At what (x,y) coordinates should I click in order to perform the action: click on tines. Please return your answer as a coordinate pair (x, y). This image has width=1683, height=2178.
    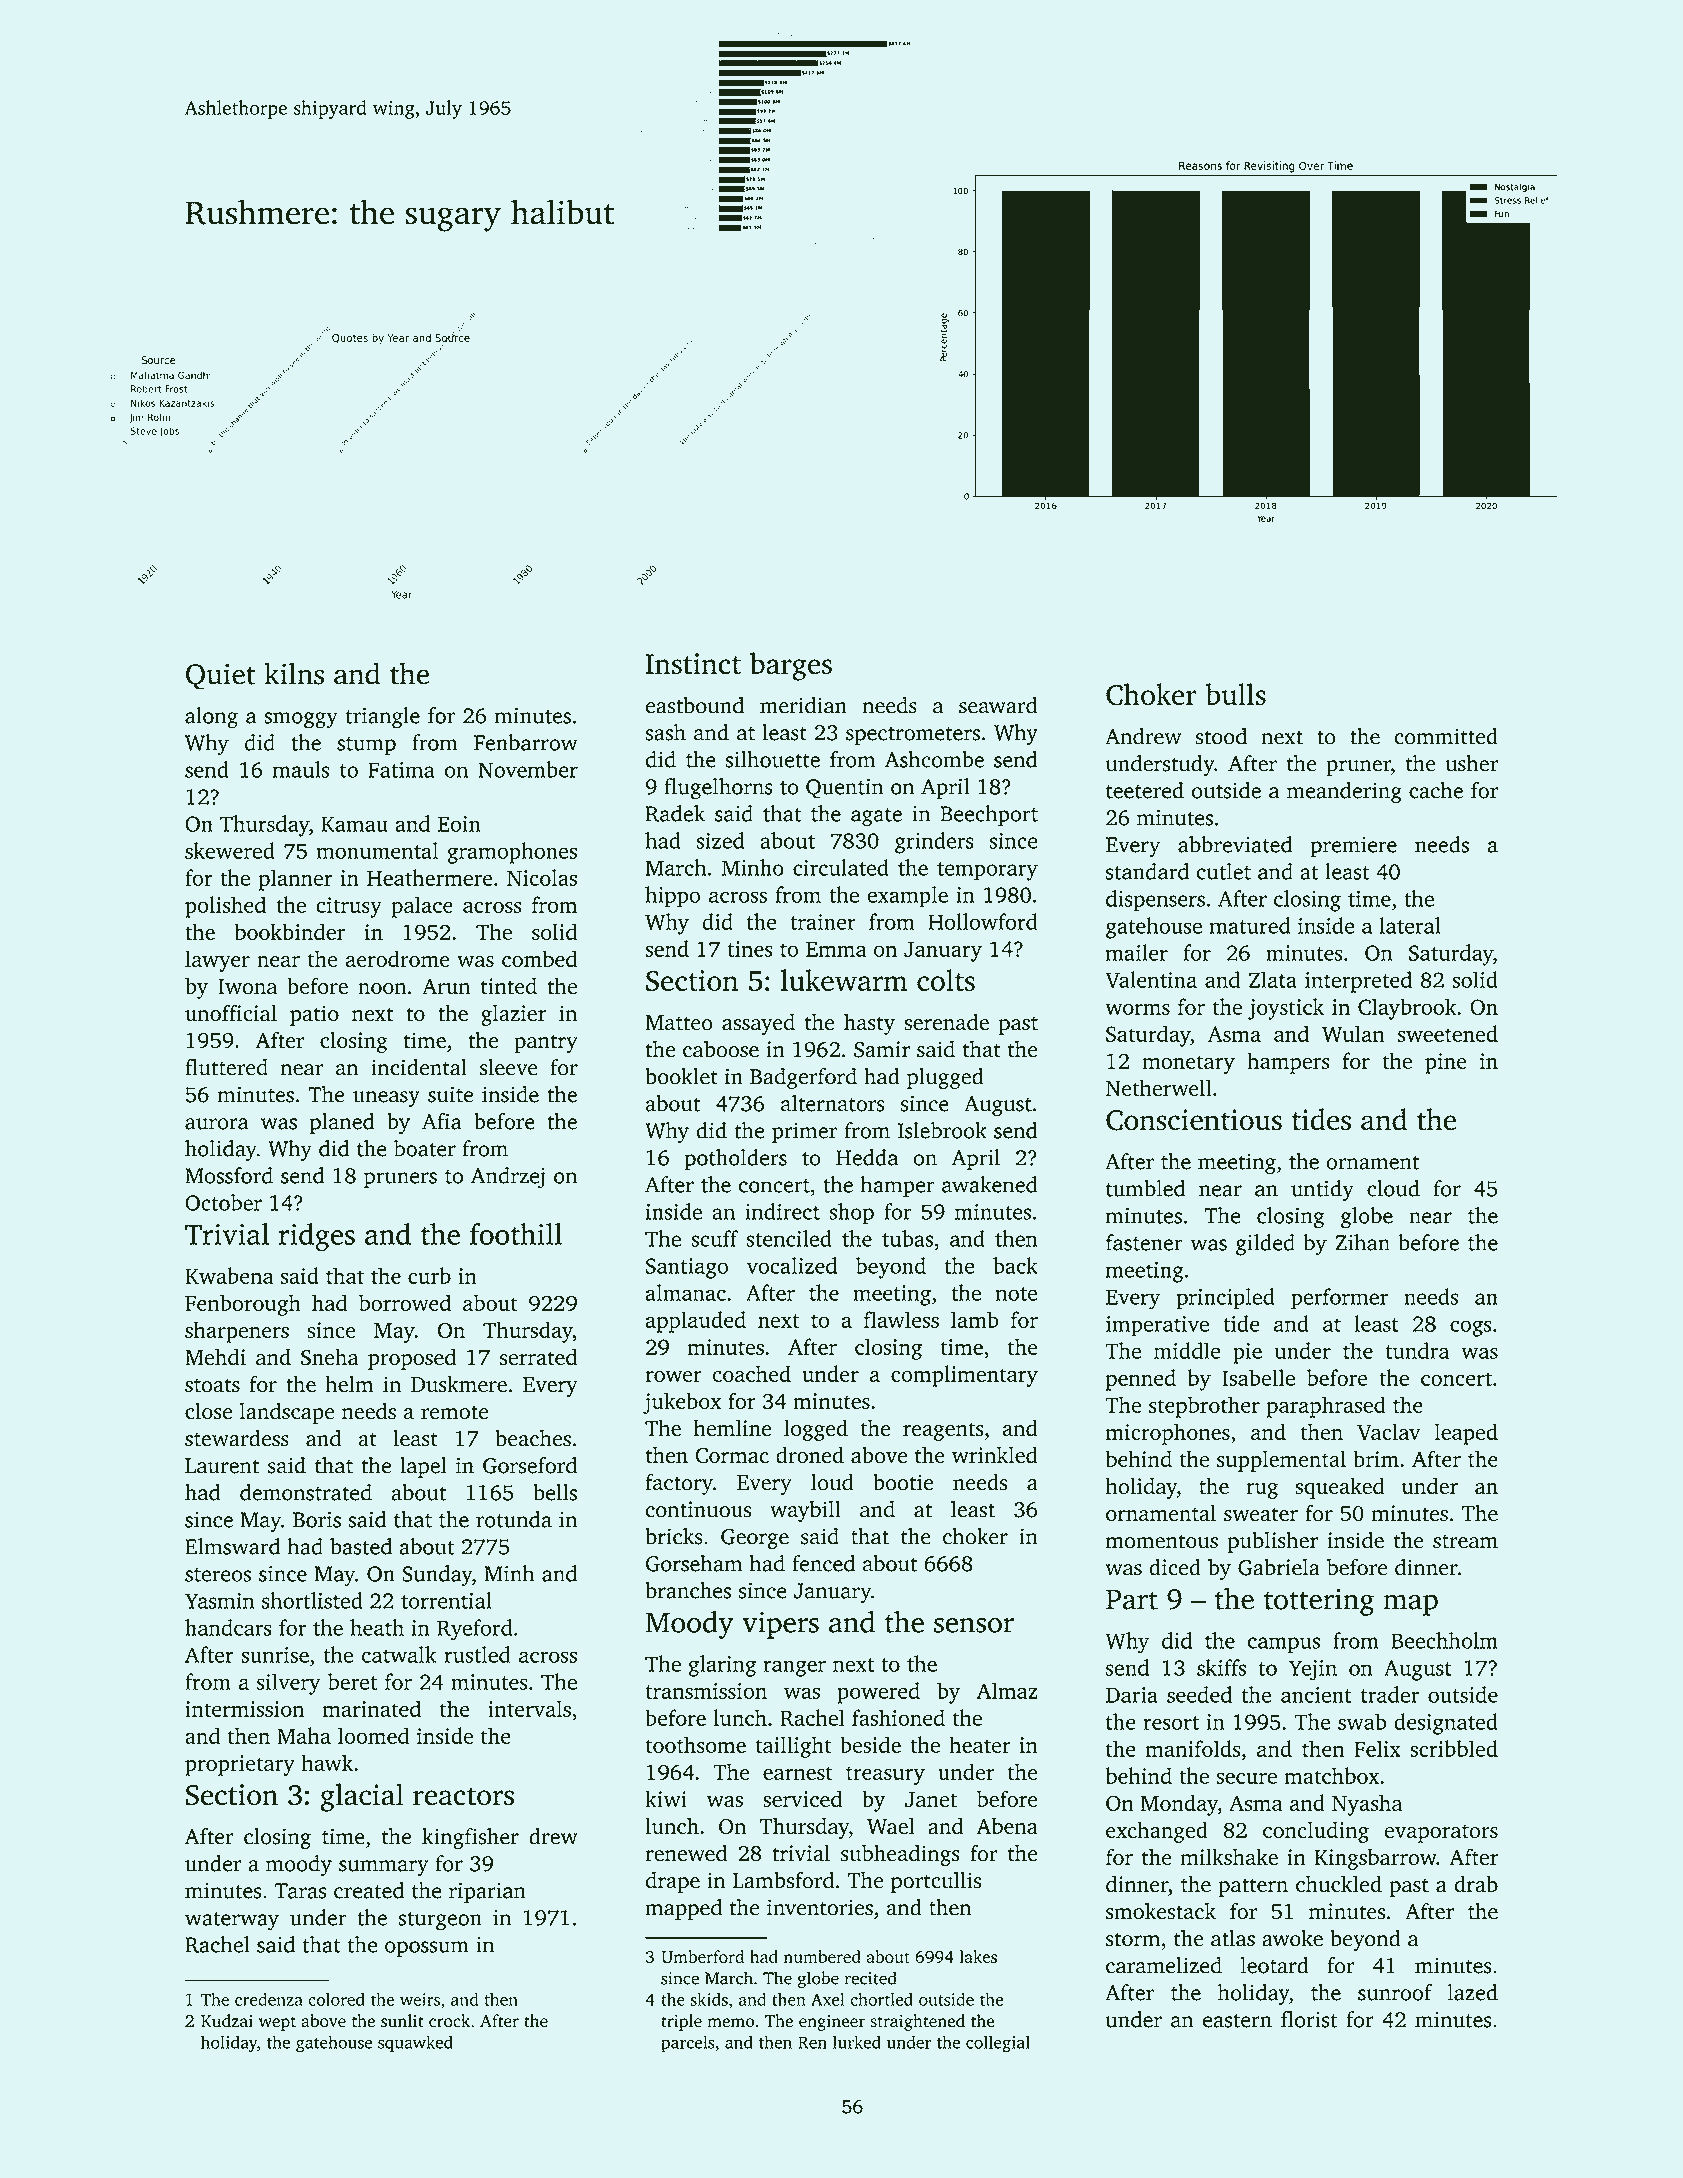
    Looking at the image, I should click on (750, 949).
